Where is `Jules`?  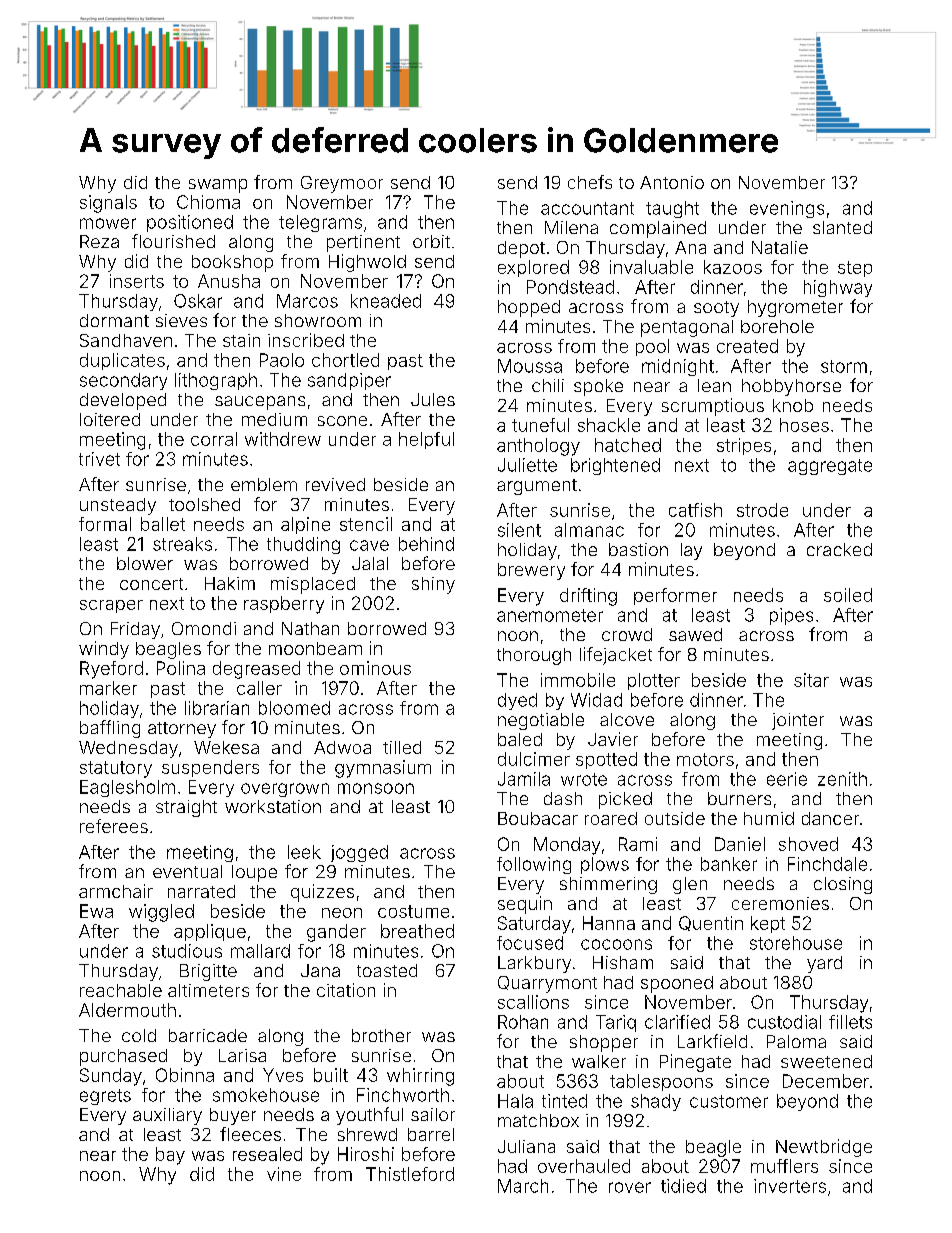 Jules is located at coordinates (433, 399).
